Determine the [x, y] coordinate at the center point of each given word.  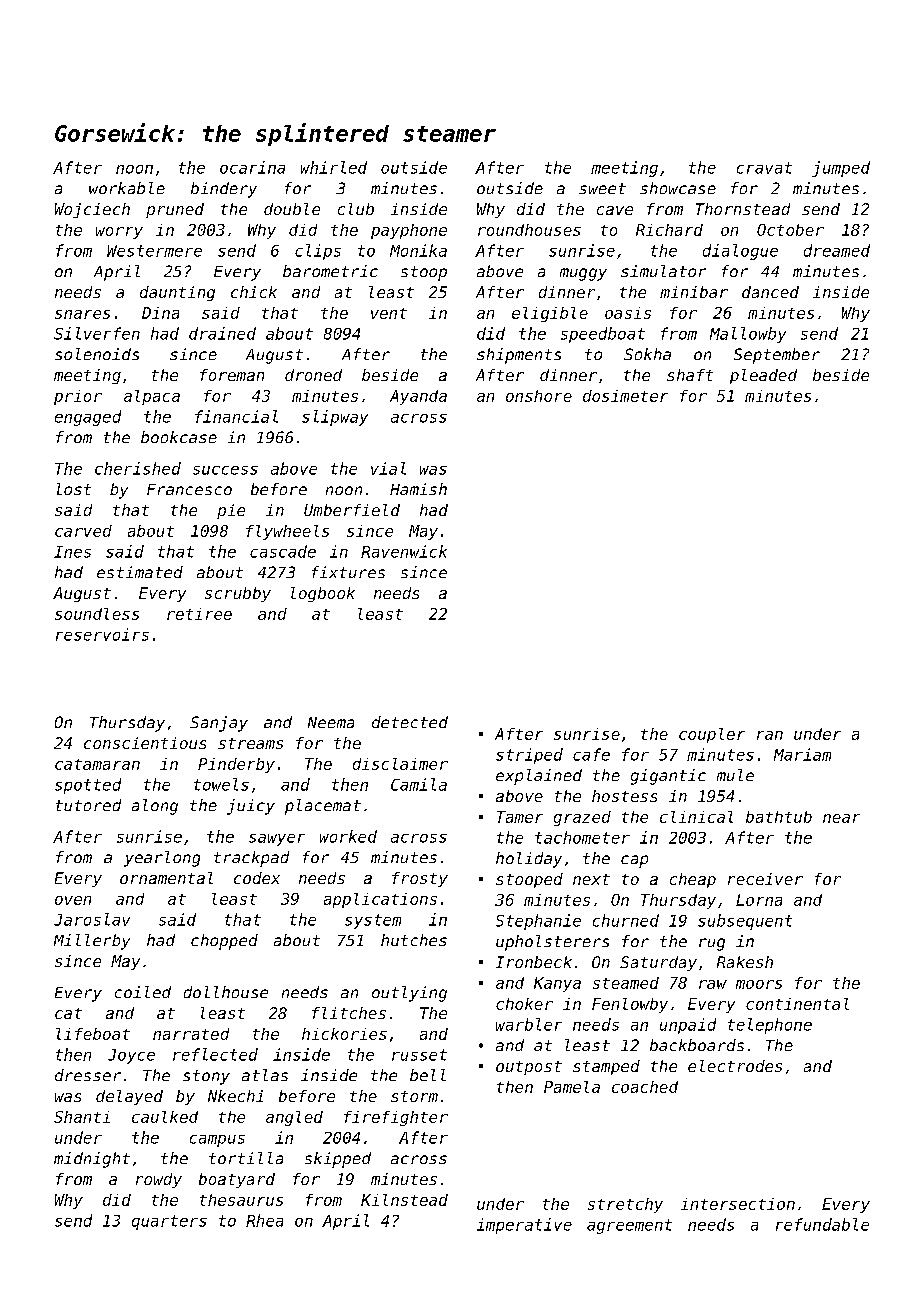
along [155, 807]
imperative [524, 1226]
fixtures [348, 572]
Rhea [264, 1220]
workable [127, 188]
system [373, 921]
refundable [822, 1224]
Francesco [189, 489]
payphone [409, 231]
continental [797, 1004]
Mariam [802, 754]
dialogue [740, 252]
